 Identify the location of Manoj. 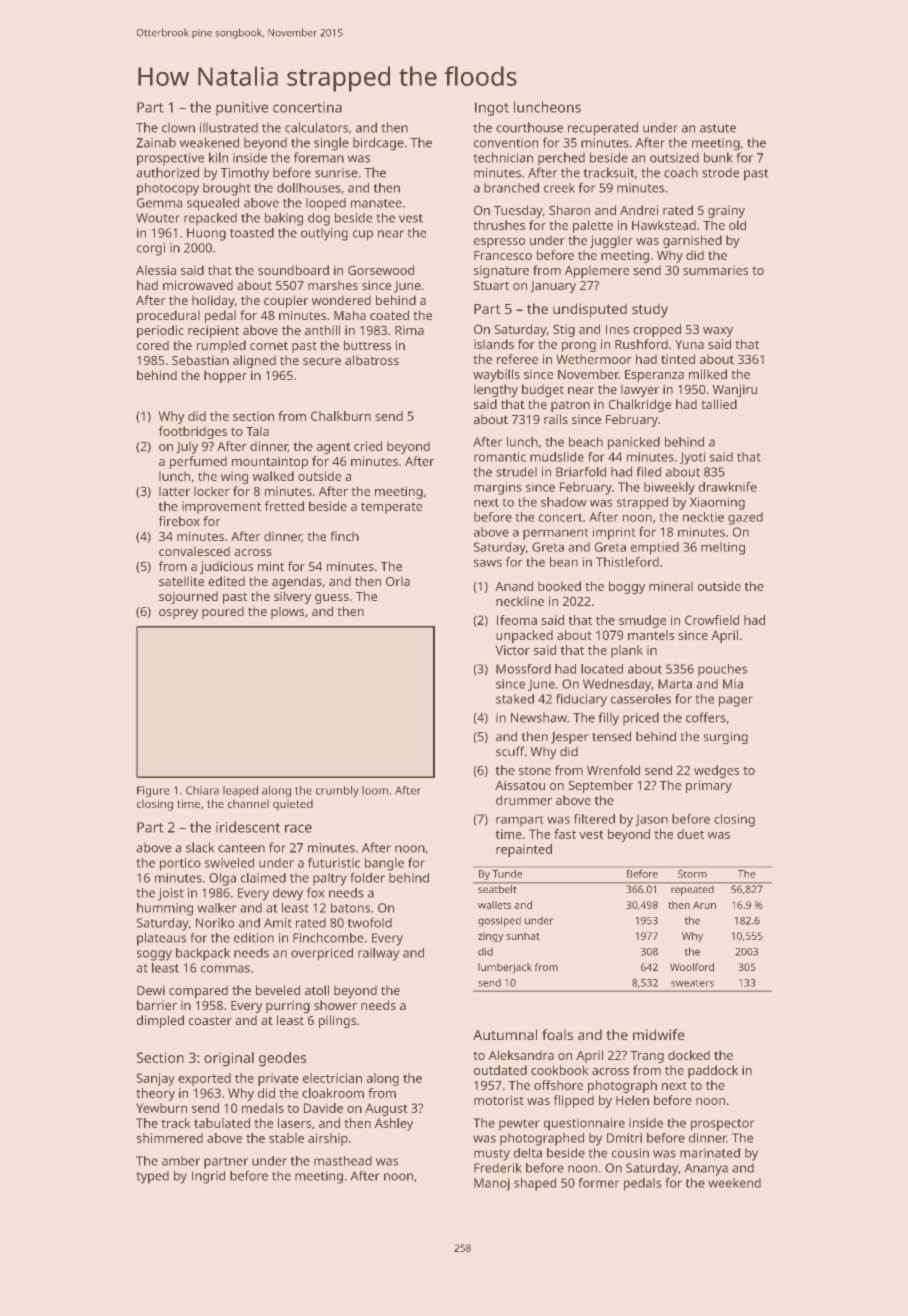
(492, 1184).
